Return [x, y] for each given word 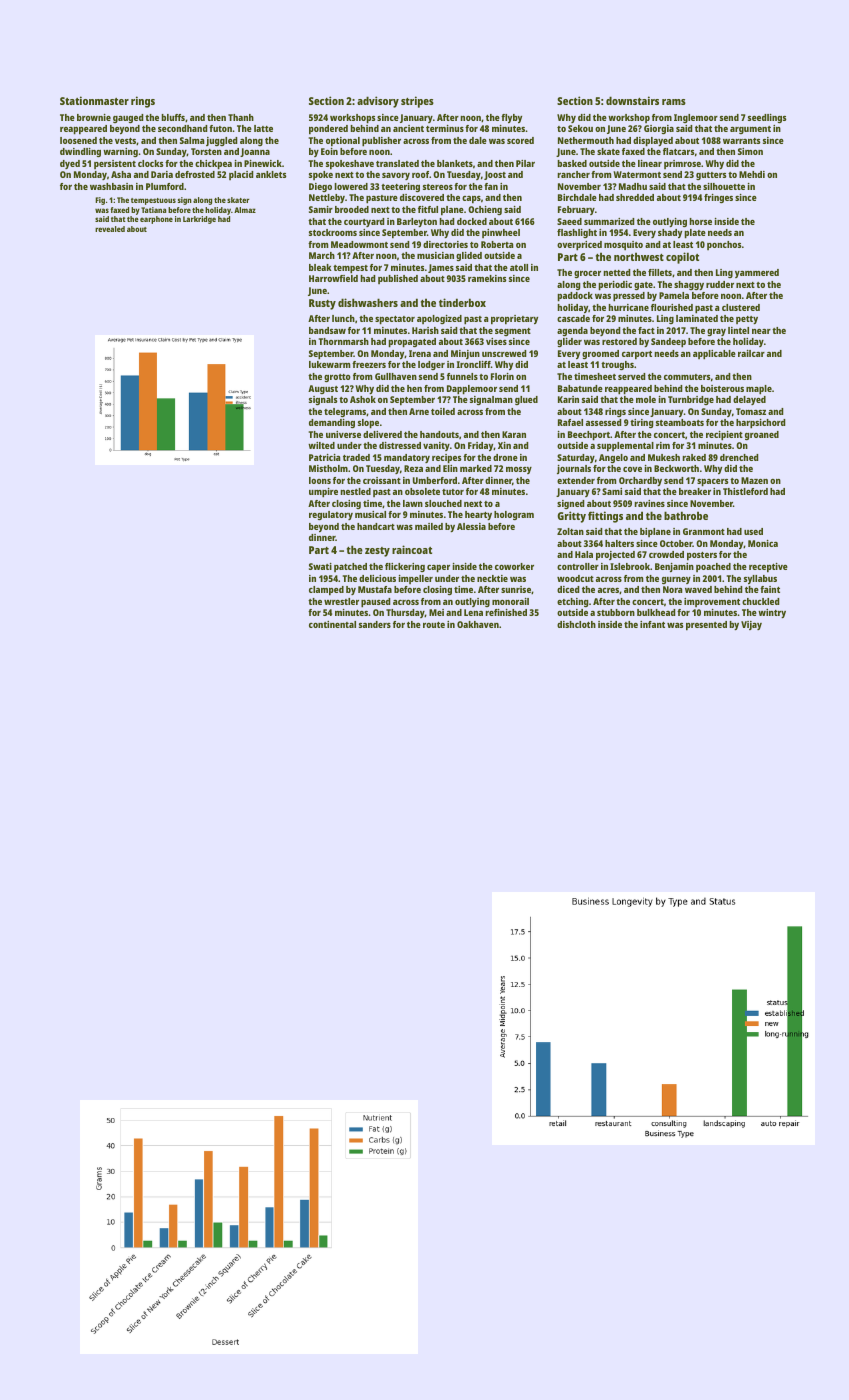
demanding [332, 423]
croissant [382, 480]
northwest [639, 256]
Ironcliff [474, 364]
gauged [128, 118]
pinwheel [501, 233]
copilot [682, 258]
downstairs [632, 100]
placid [241, 175]
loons [320, 480]
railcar [751, 353]
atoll [519, 267]
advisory [378, 102]
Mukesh [664, 457]
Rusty [322, 304]
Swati [320, 566]
